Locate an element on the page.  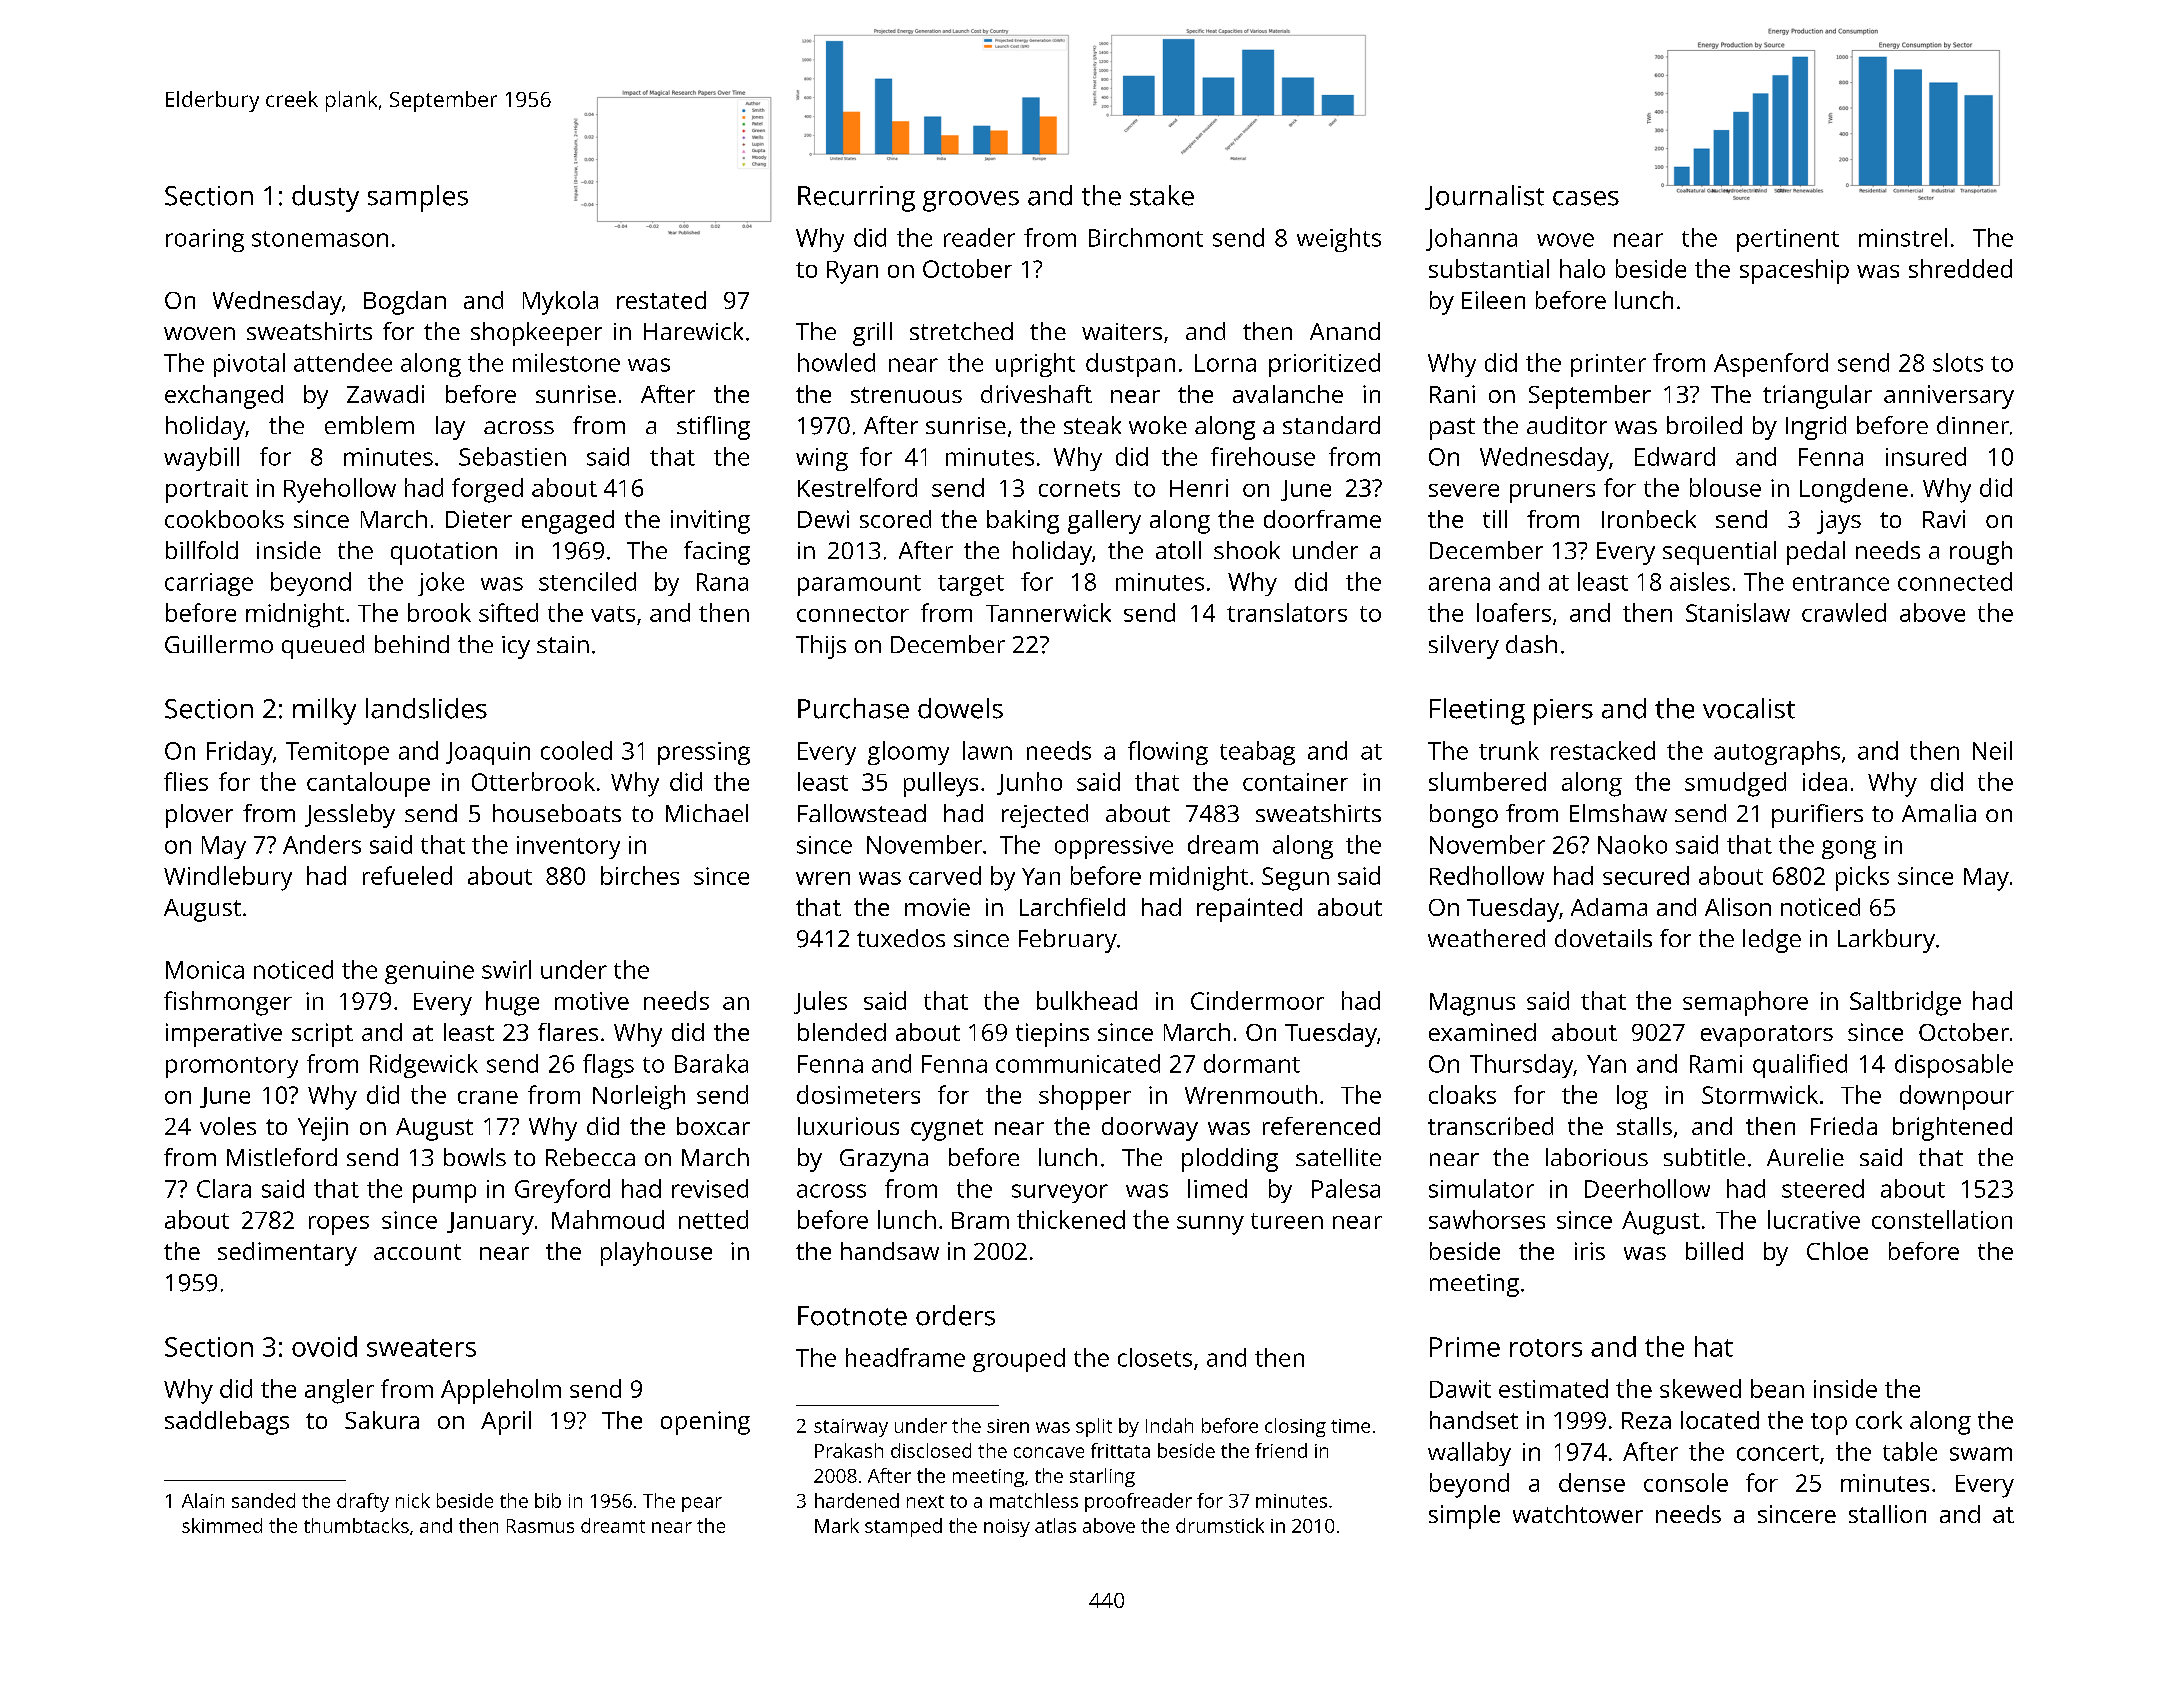
Rasmus is located at coordinates (540, 1526).
